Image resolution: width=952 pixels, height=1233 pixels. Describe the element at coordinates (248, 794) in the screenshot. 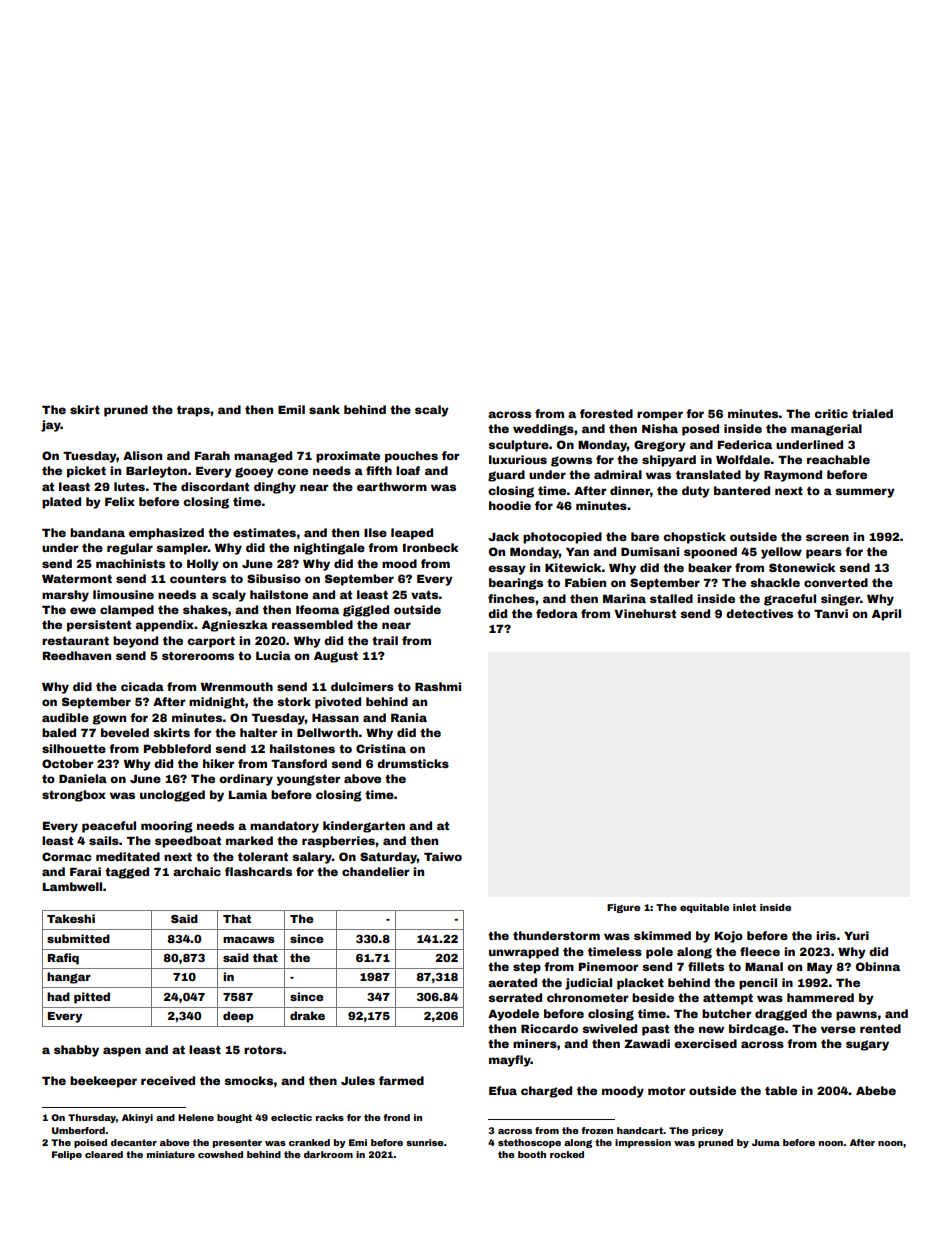

I see `Lamia` at that location.
